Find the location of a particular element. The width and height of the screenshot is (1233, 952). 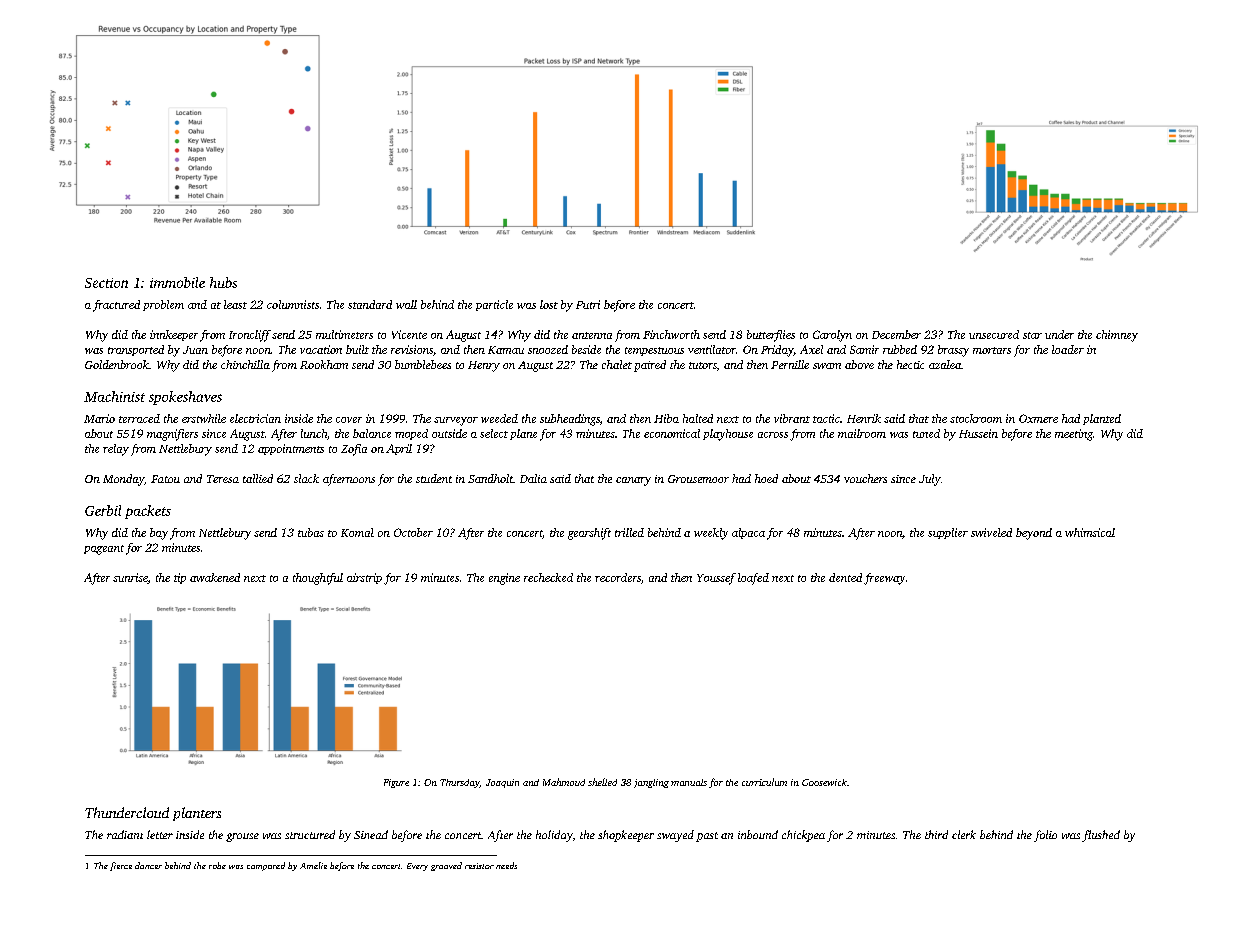

chimney is located at coordinates (1117, 336).
